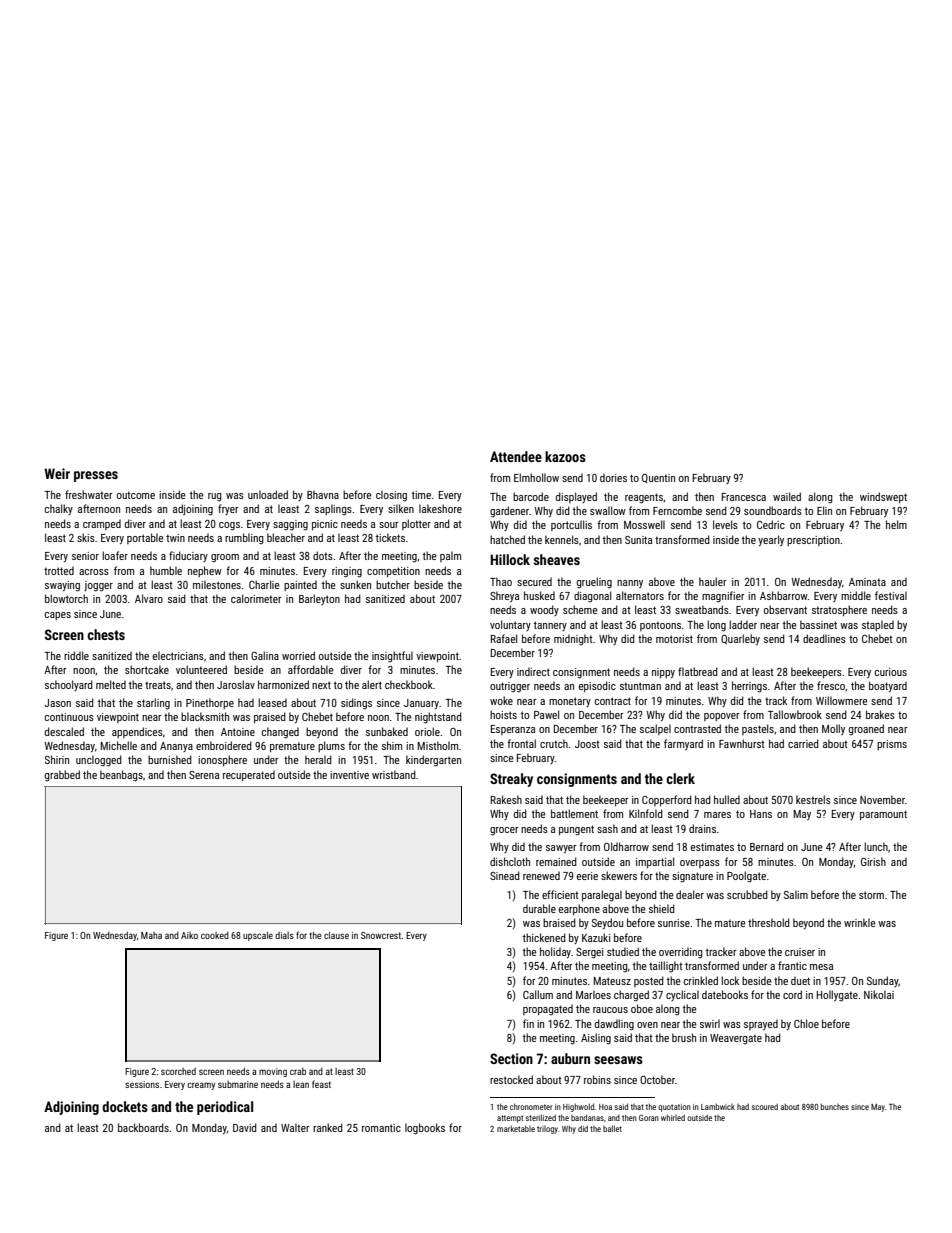  What do you see at coordinates (143, 1127) in the screenshot?
I see `backboards` at bounding box center [143, 1127].
